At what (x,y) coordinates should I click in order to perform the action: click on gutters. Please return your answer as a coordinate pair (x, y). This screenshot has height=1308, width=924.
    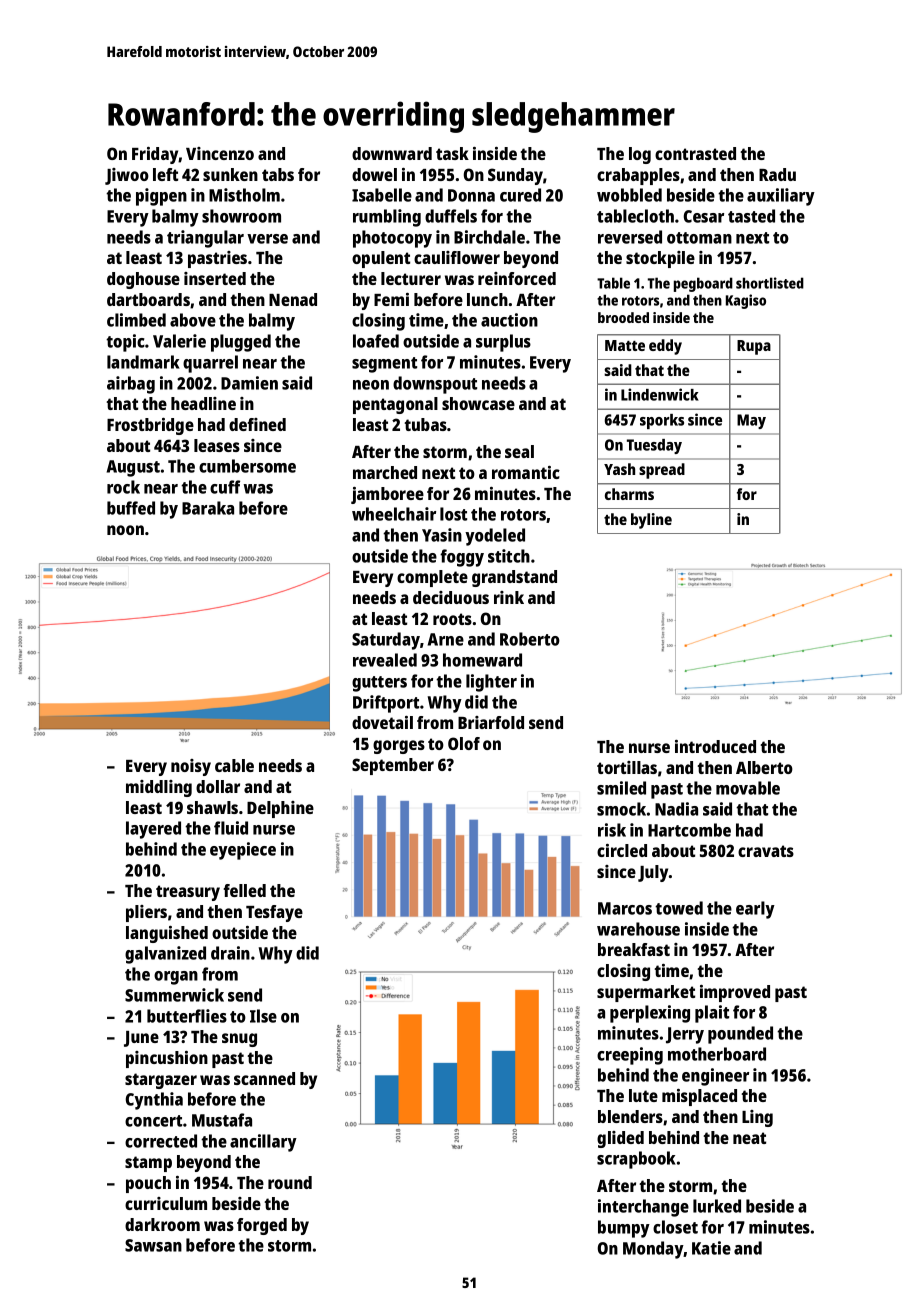
    Looking at the image, I should click on (379, 684).
